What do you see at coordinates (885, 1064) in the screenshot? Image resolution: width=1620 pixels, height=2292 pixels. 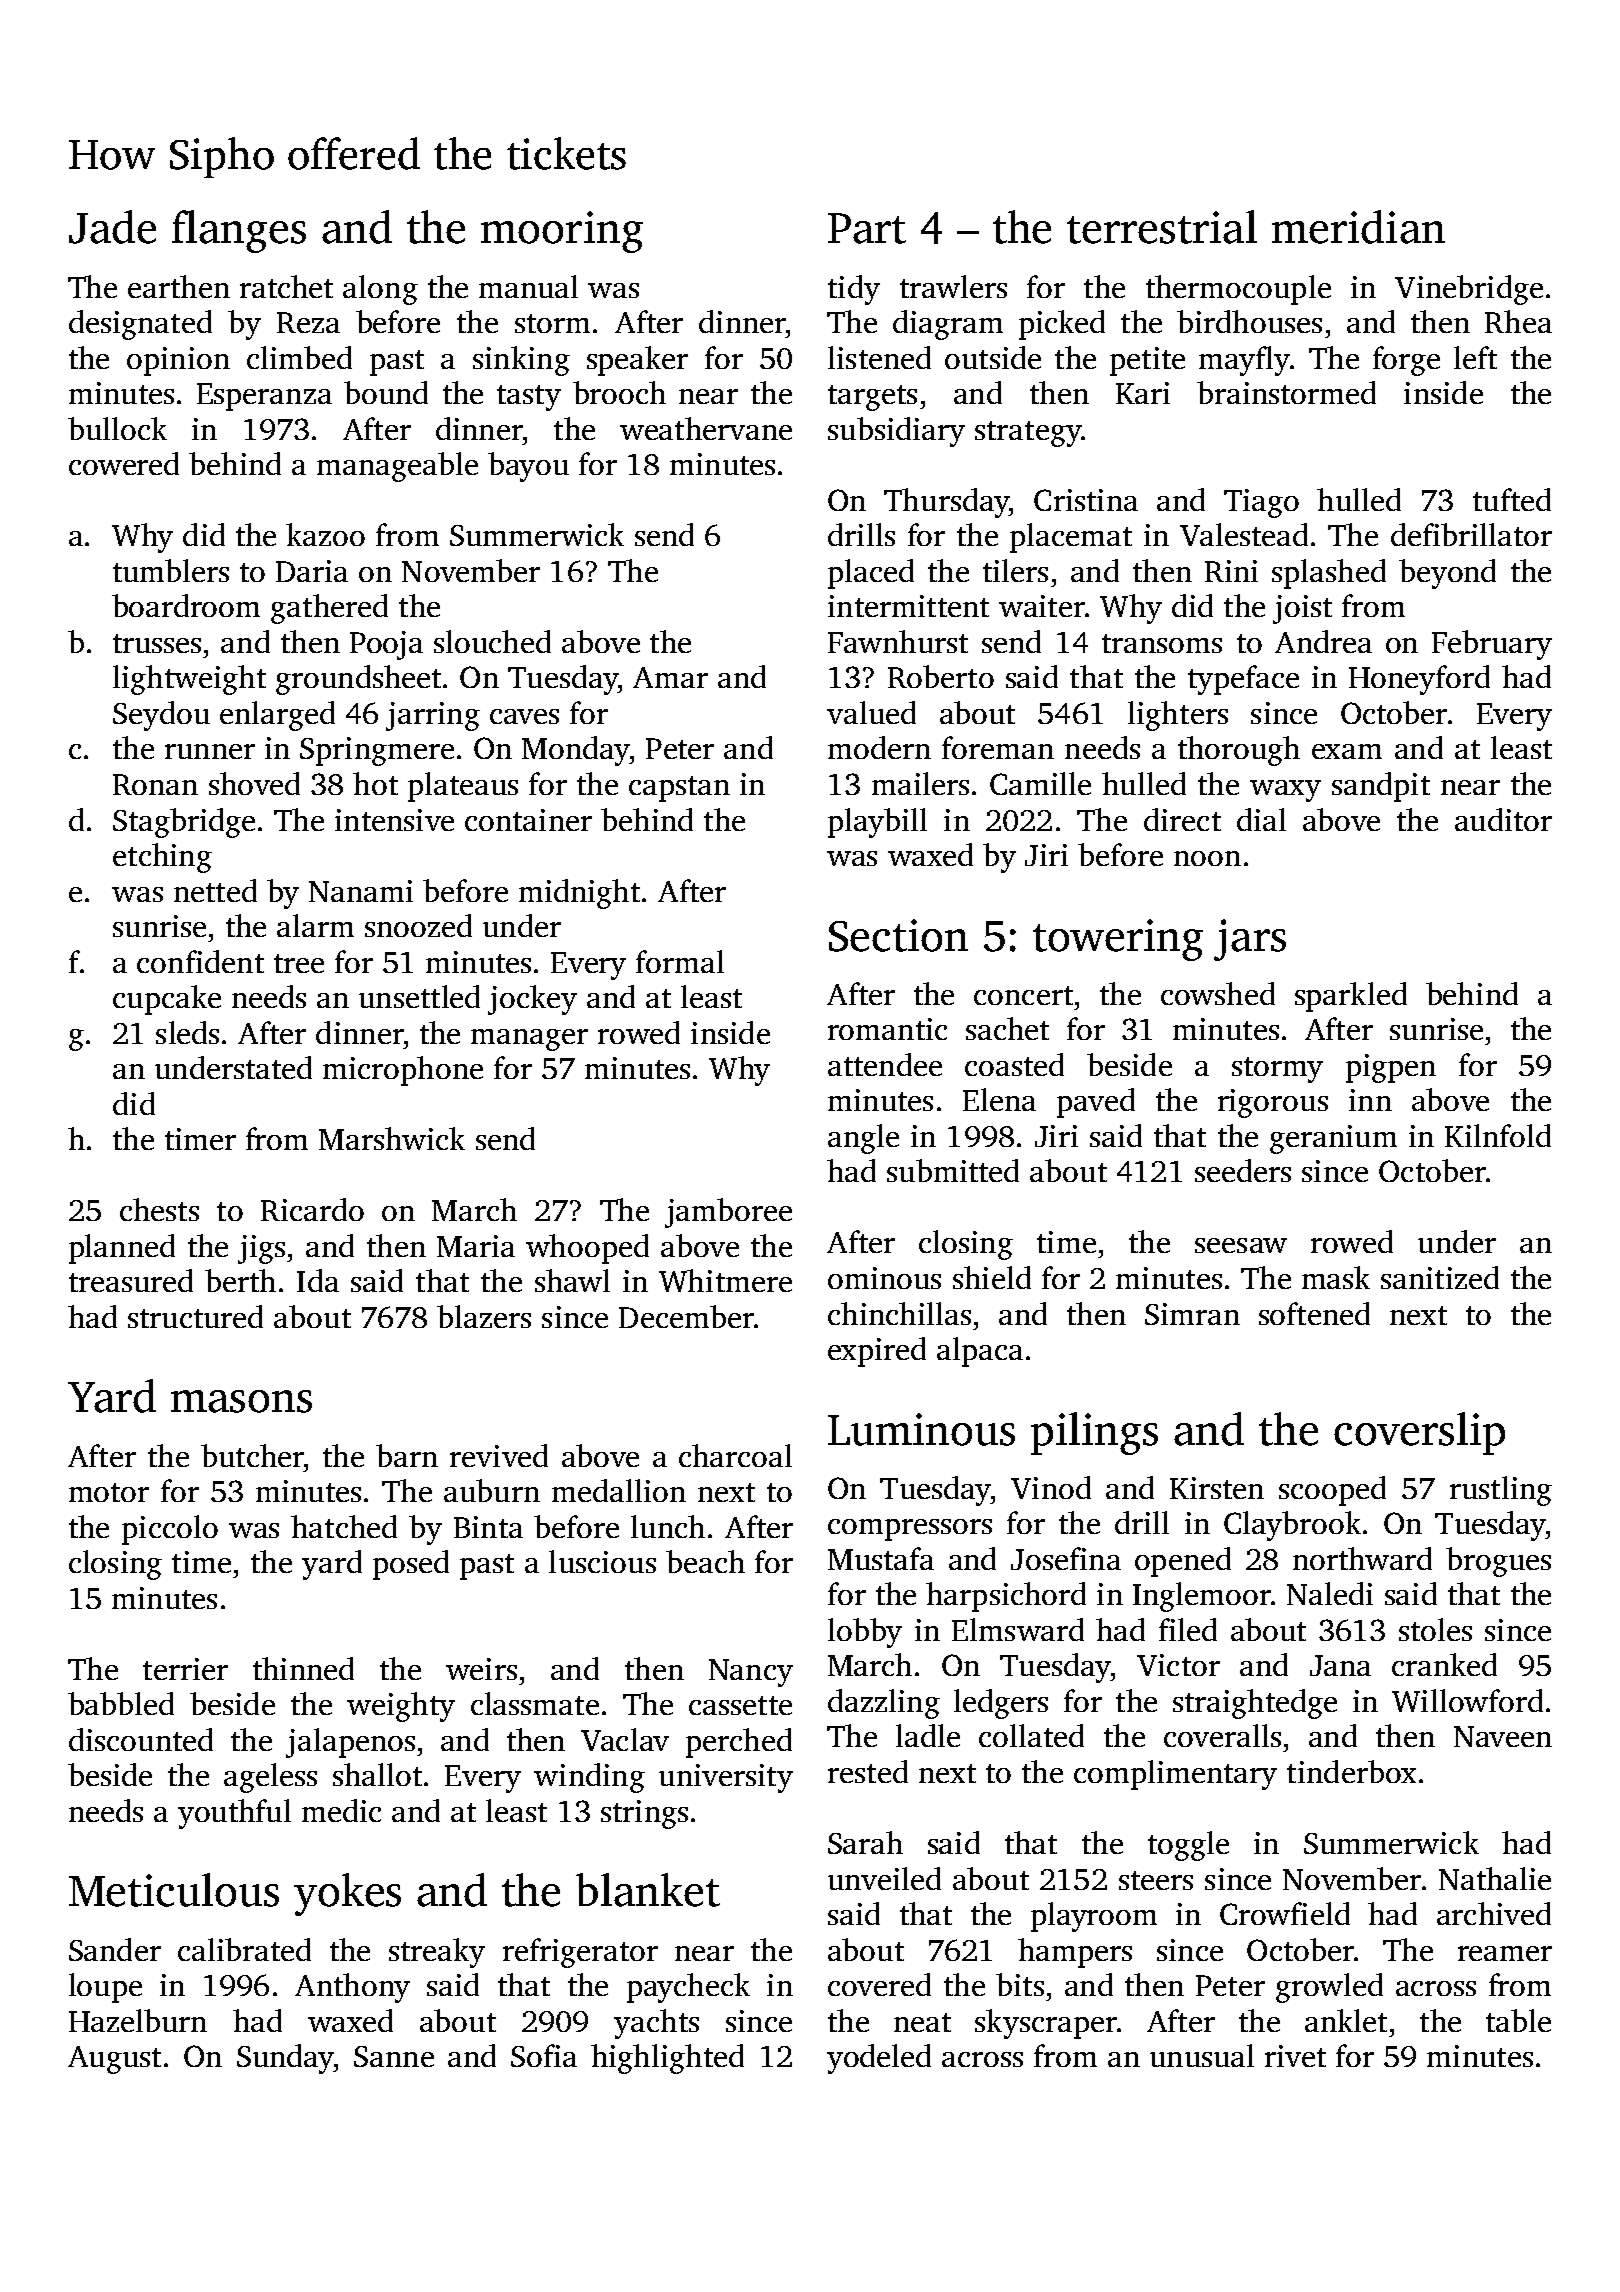 I see `attendee` at bounding box center [885, 1064].
